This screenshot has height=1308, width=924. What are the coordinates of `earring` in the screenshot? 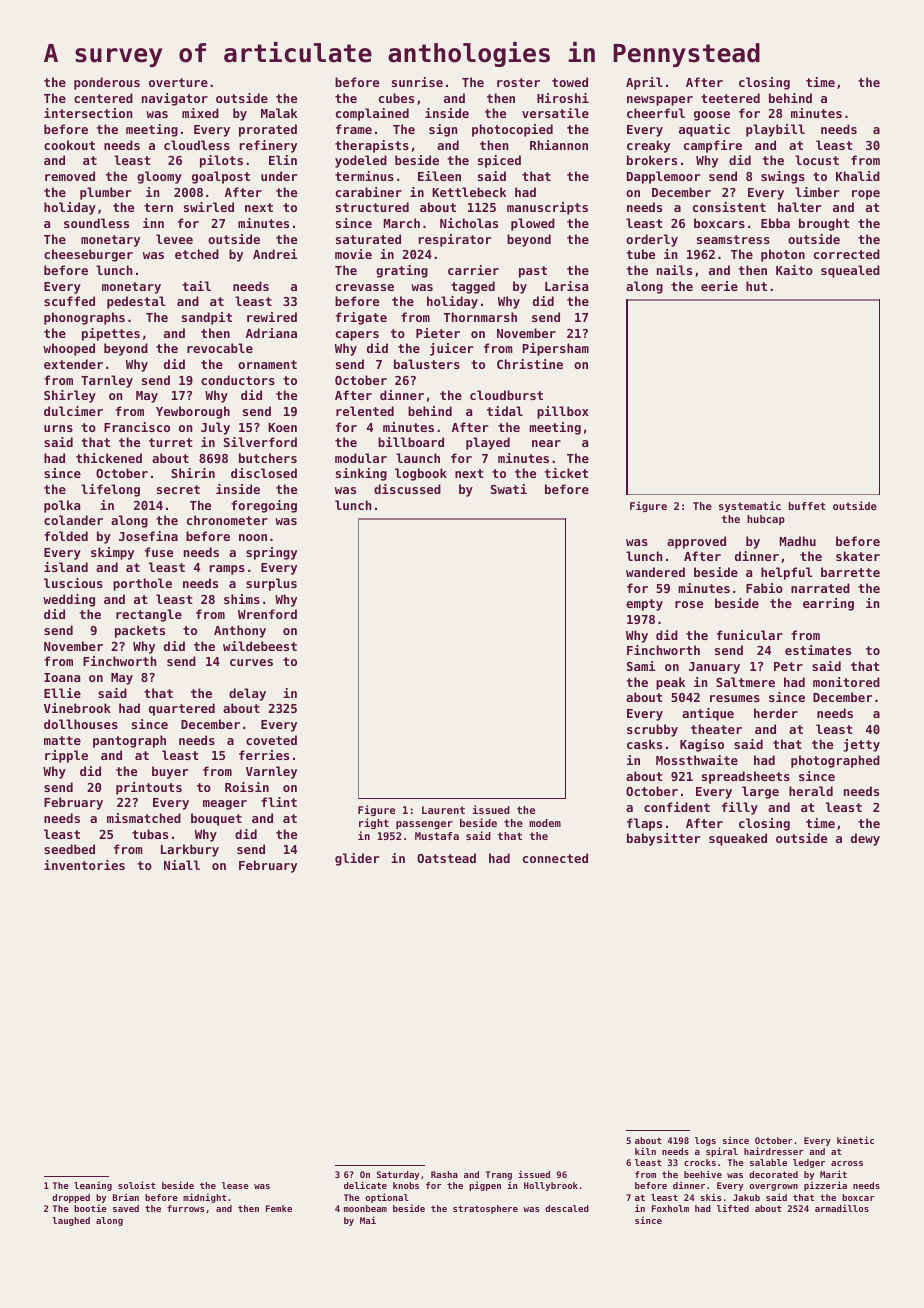 It's located at (828, 604).
